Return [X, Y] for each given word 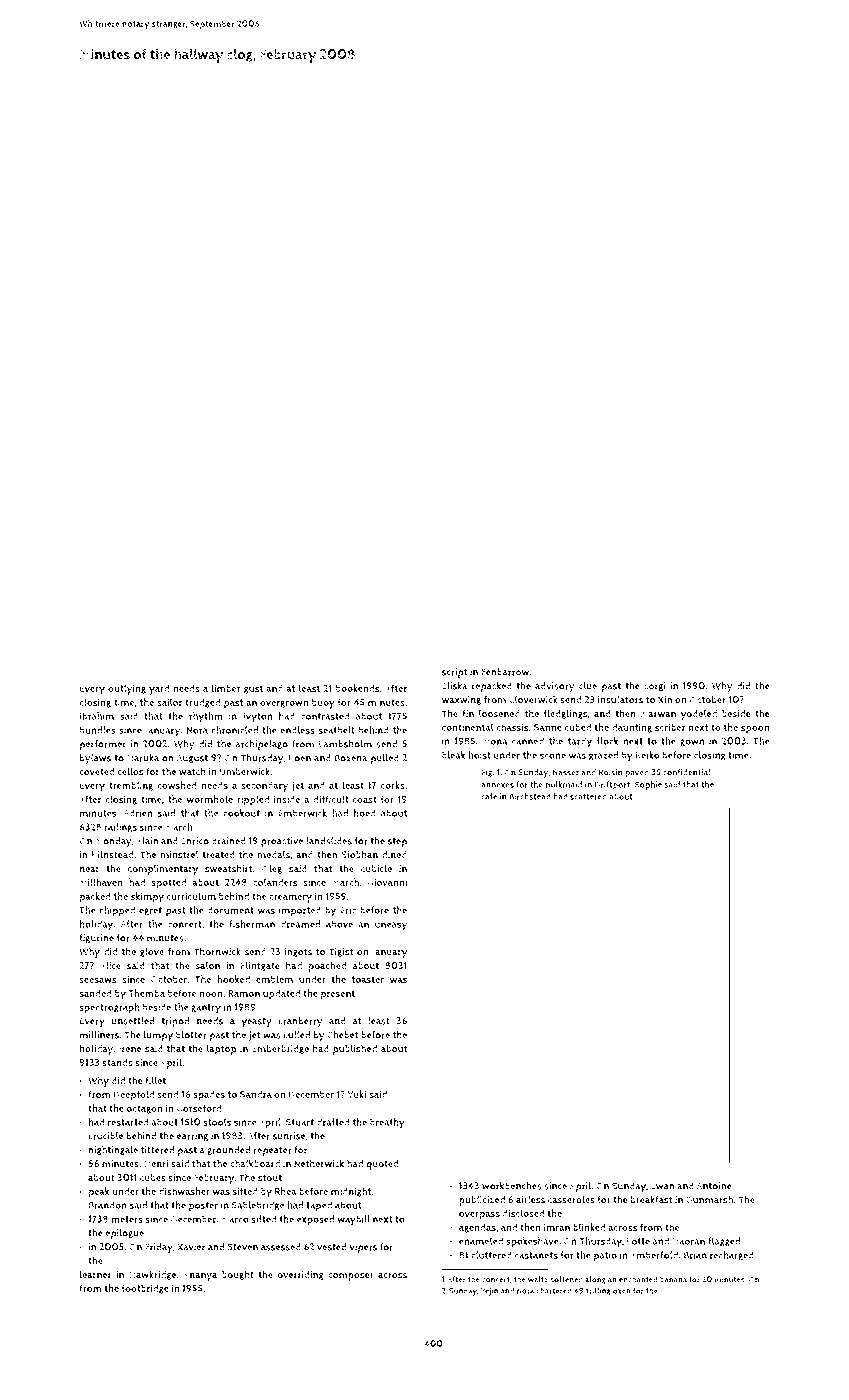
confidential [687, 772]
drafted [333, 1122]
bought [238, 1275]
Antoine [714, 1186]
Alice [110, 965]
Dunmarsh [709, 1199]
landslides [329, 841]
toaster [368, 979]
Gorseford [198, 1108]
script [455, 673]
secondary [264, 786]
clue [588, 686]
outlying [127, 689]
